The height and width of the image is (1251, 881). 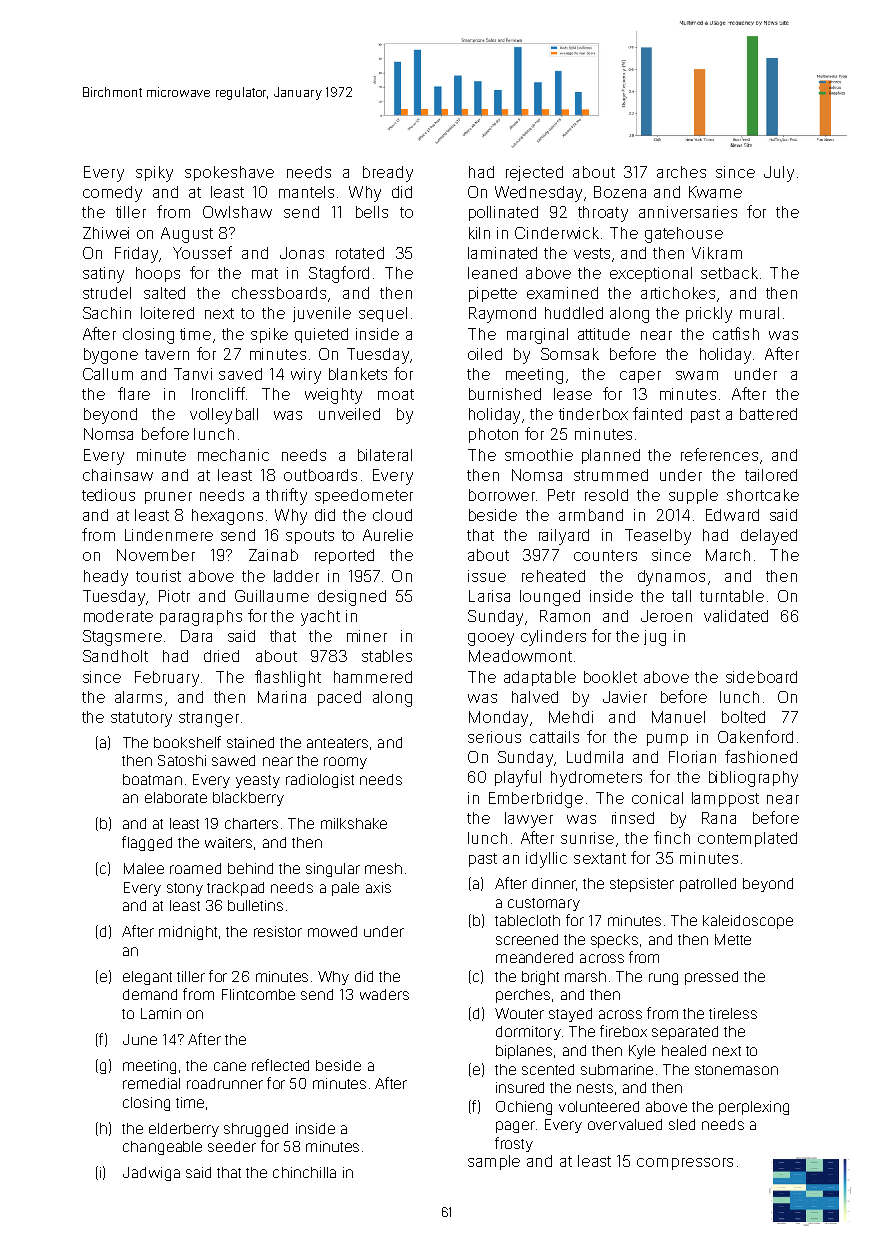 What do you see at coordinates (150, 994) in the image?
I see `demand` at bounding box center [150, 994].
